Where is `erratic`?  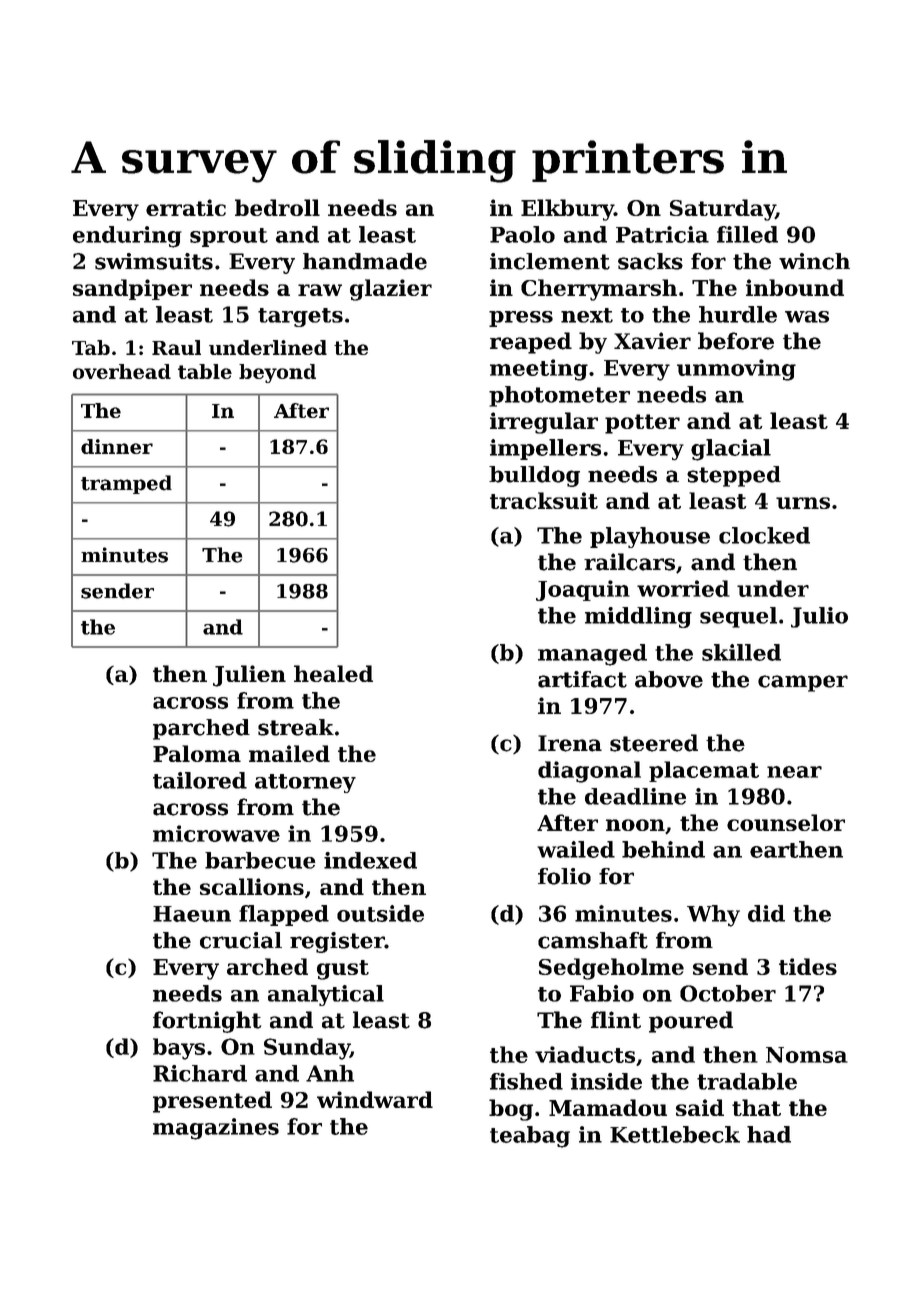
erratic is located at coordinates (186, 207).
